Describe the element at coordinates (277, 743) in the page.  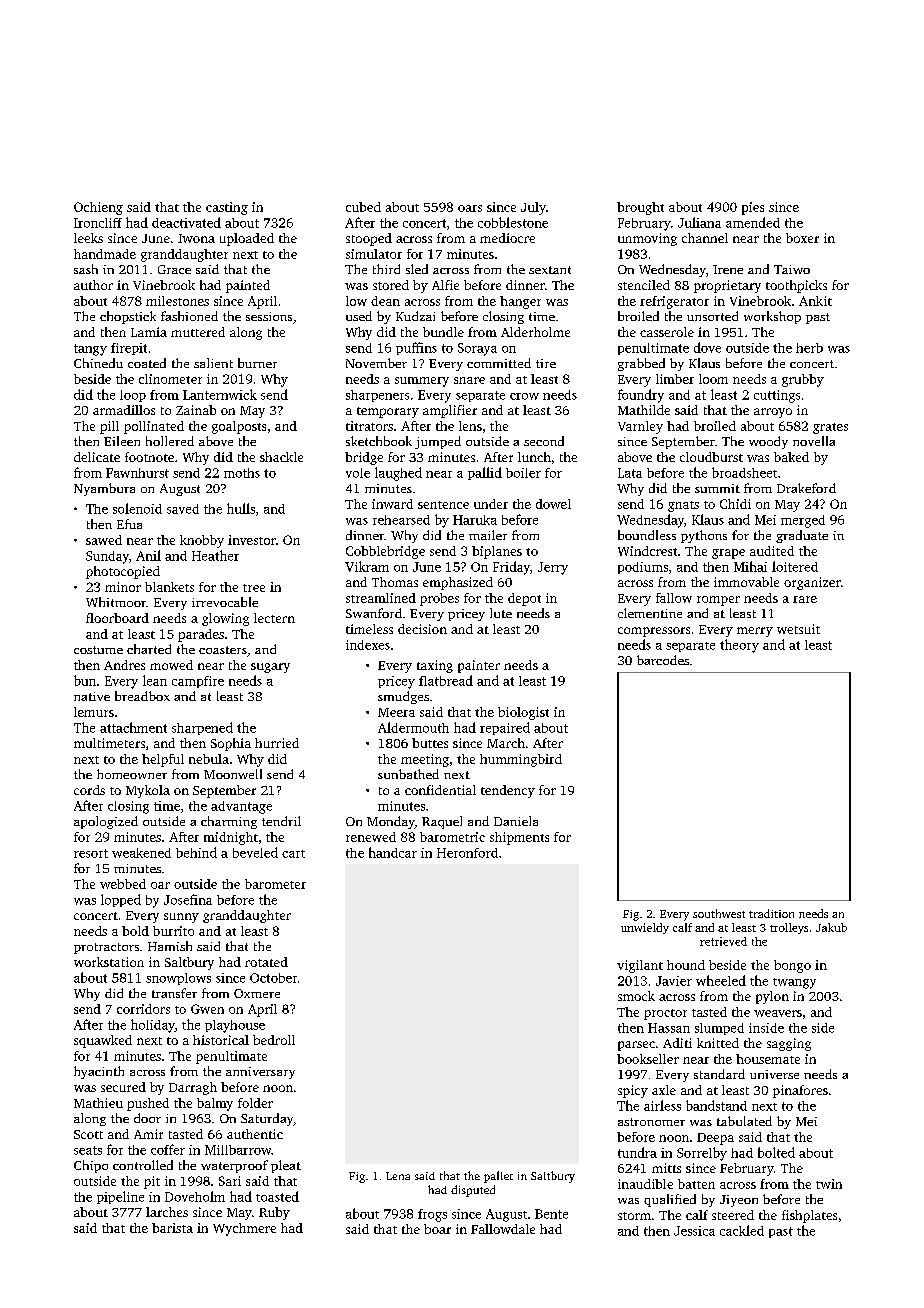
I see `hurried` at that location.
